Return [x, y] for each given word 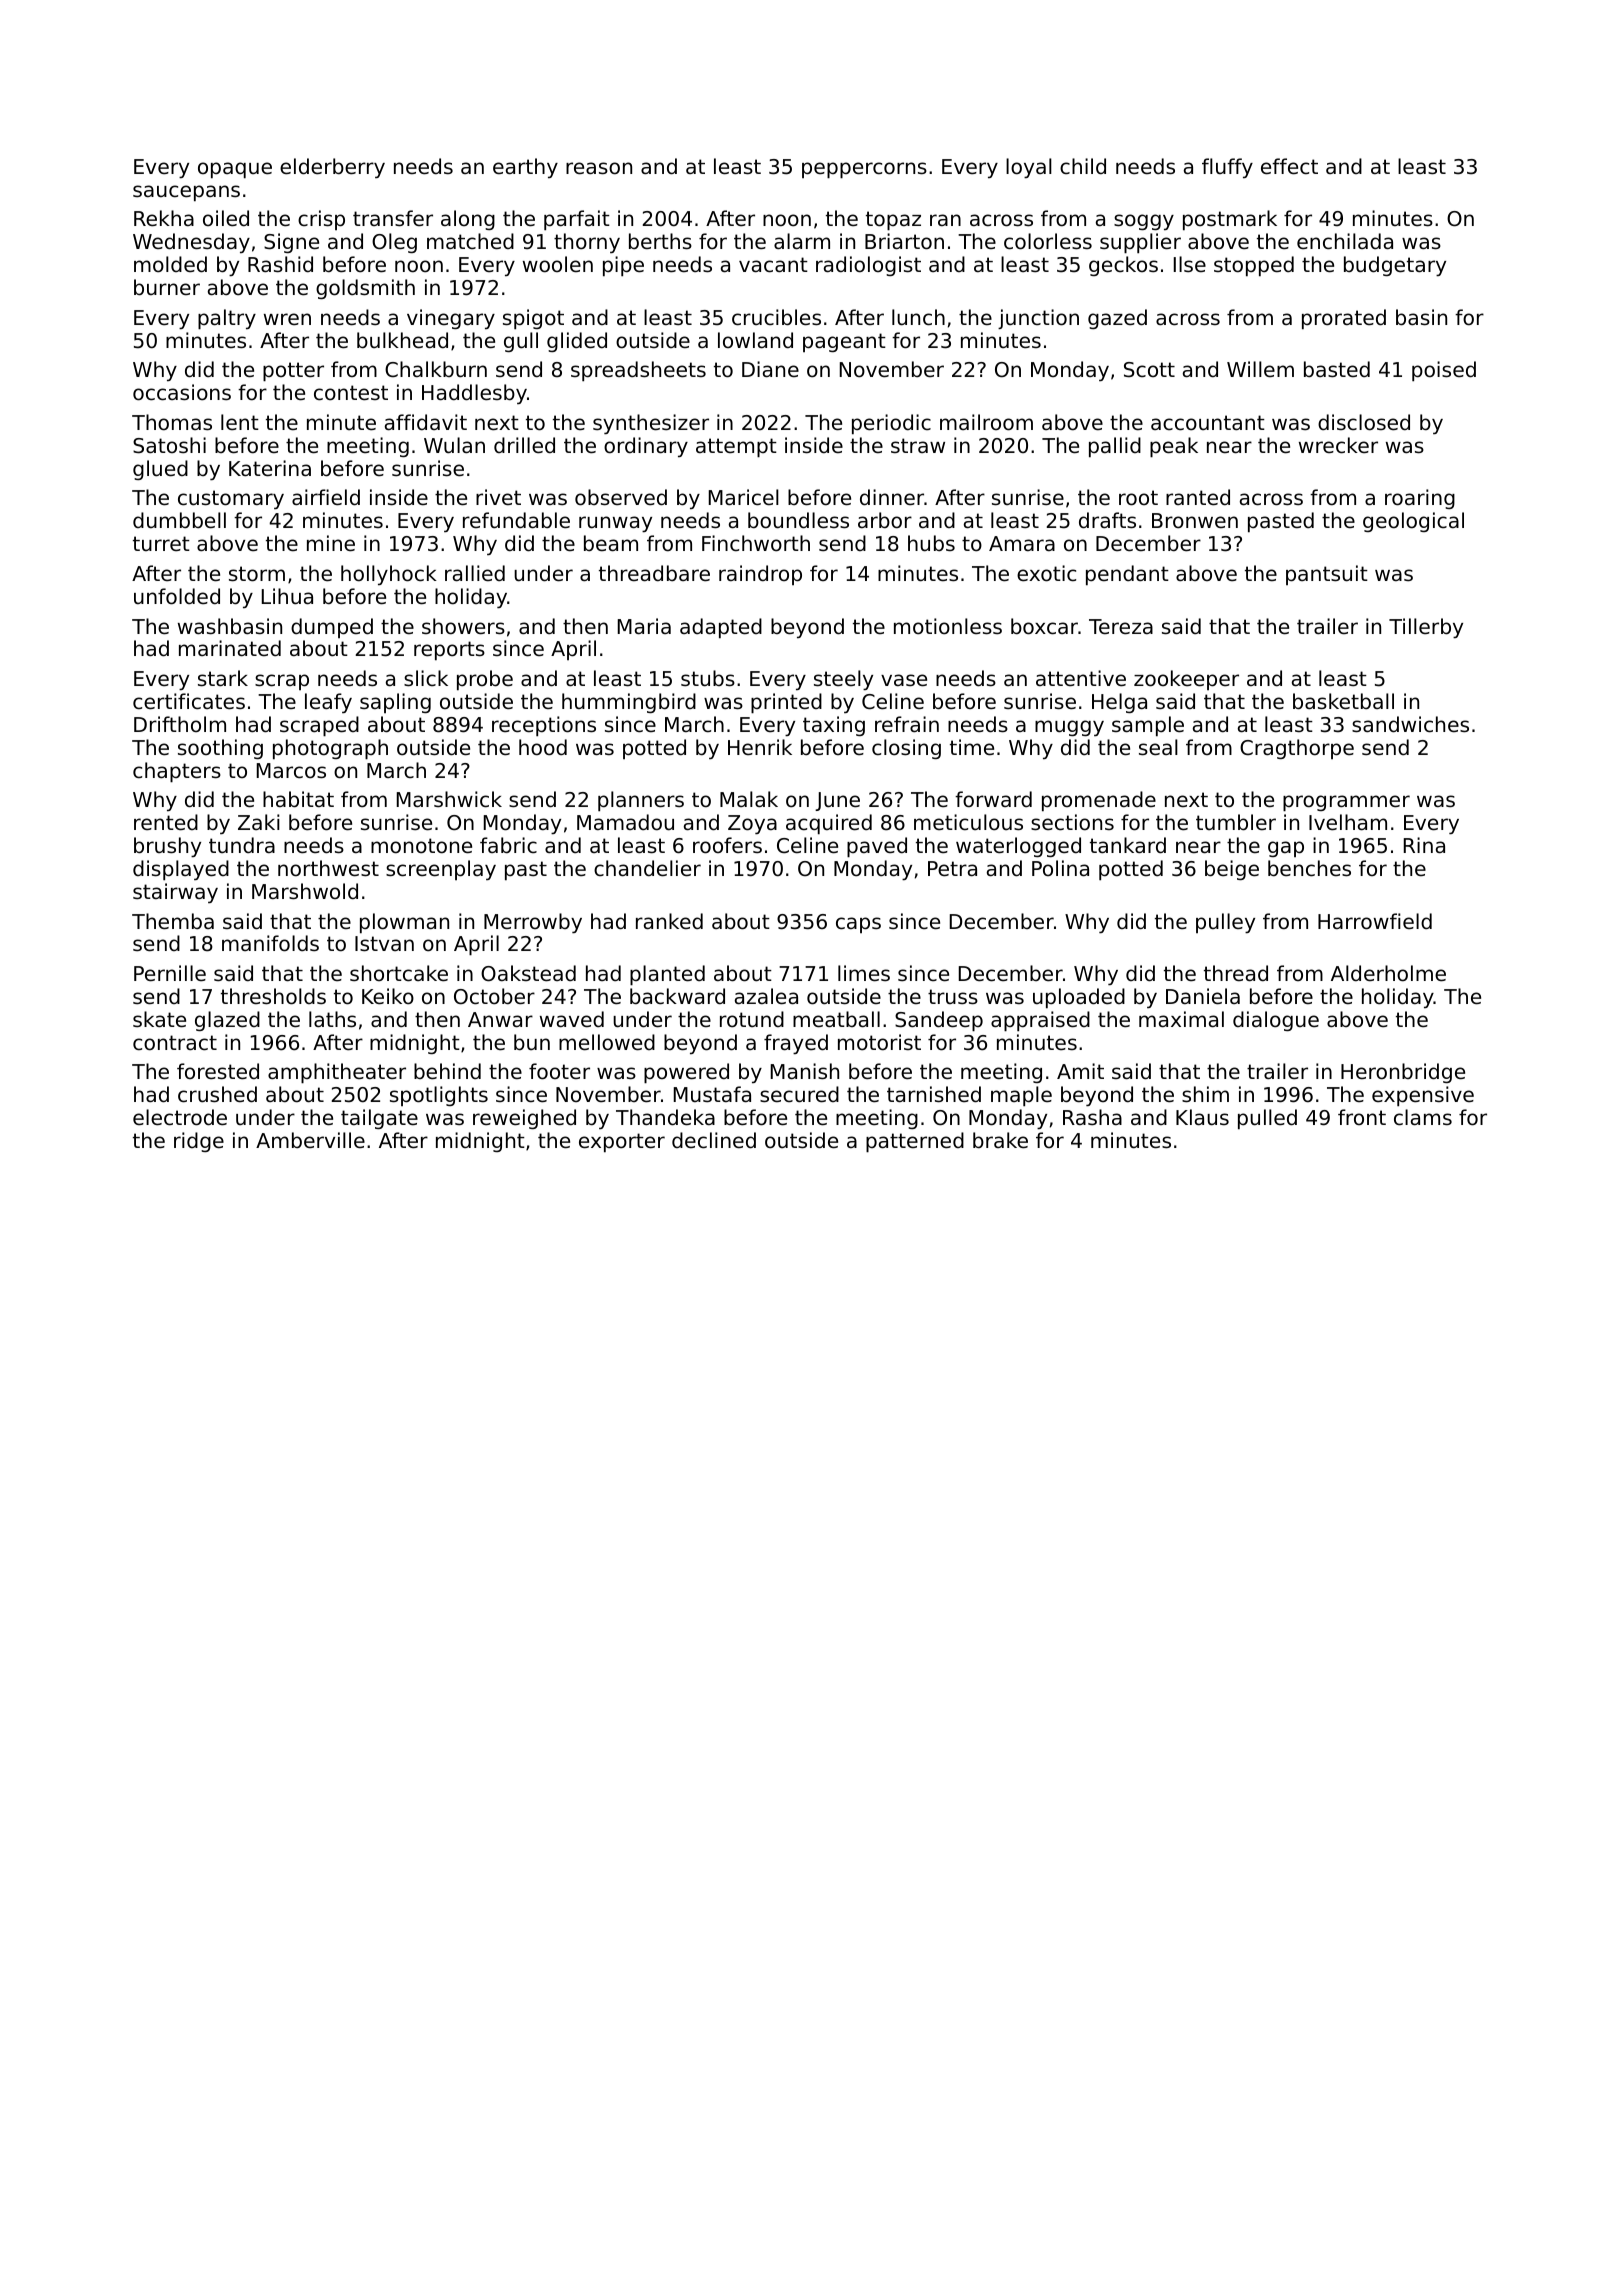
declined [714, 1140]
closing [906, 749]
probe [485, 680]
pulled [1267, 1119]
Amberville [310, 1140]
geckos [1123, 266]
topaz [893, 221]
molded [170, 264]
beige [1232, 870]
